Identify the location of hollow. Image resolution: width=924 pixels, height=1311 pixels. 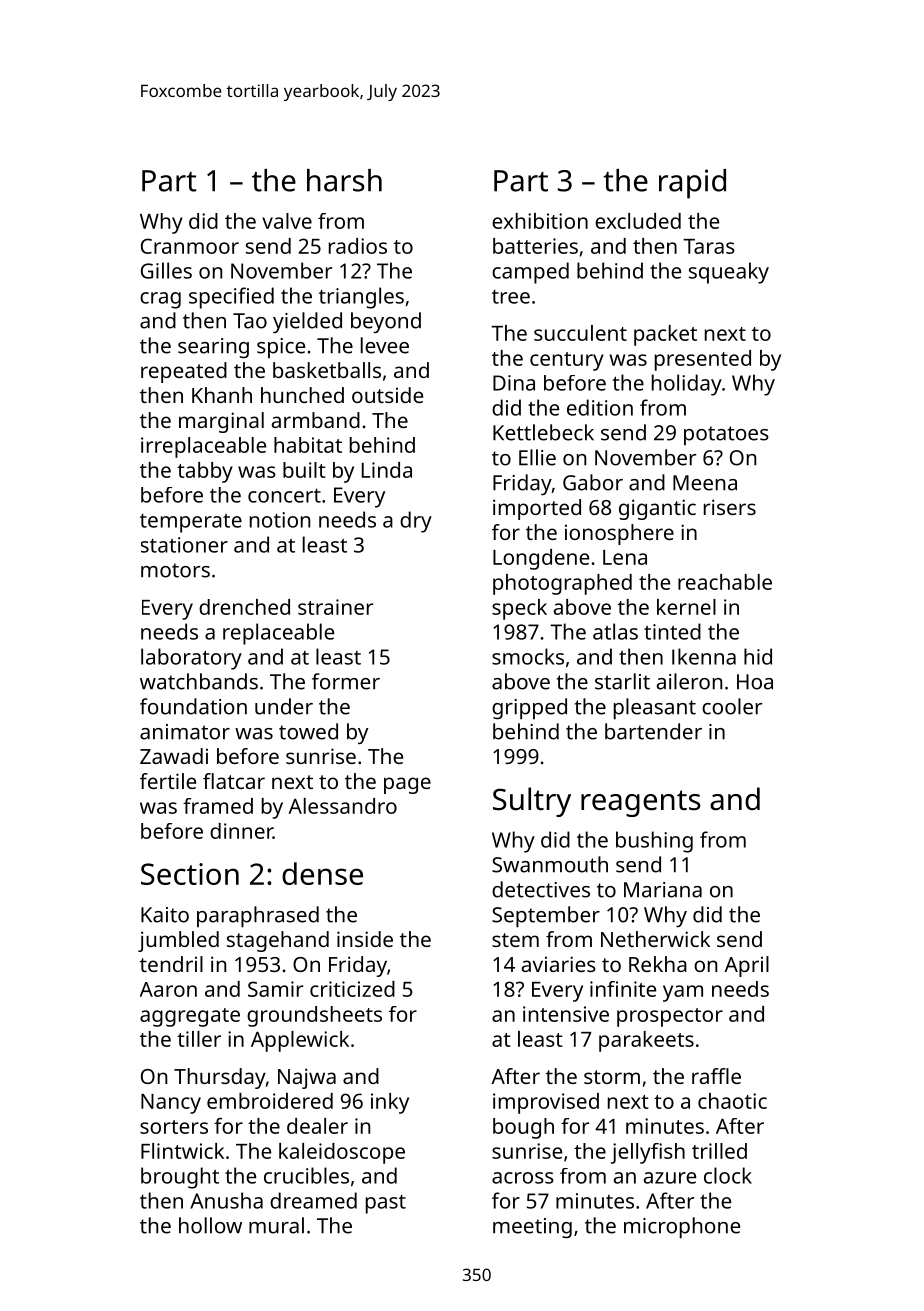
(210, 1225).
